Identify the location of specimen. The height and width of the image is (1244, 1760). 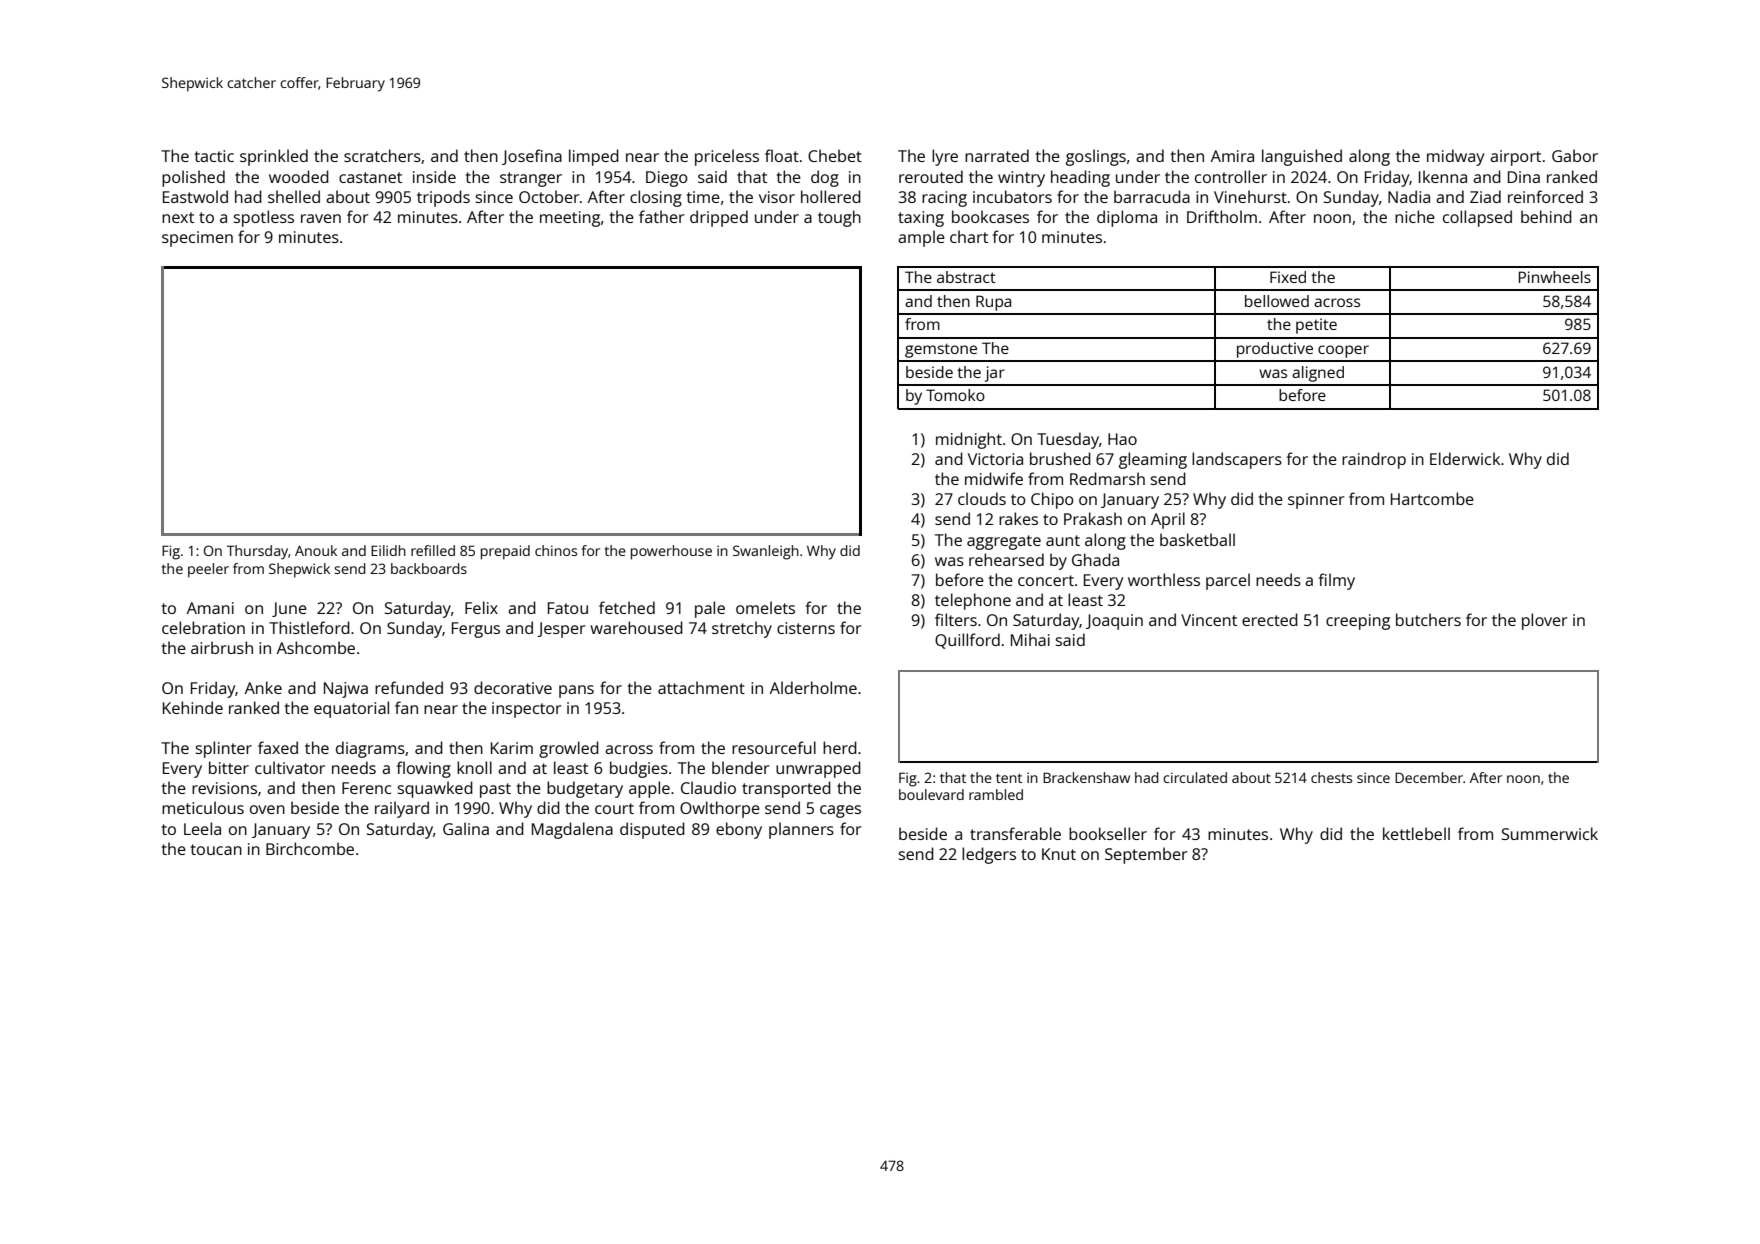
(197, 239).
